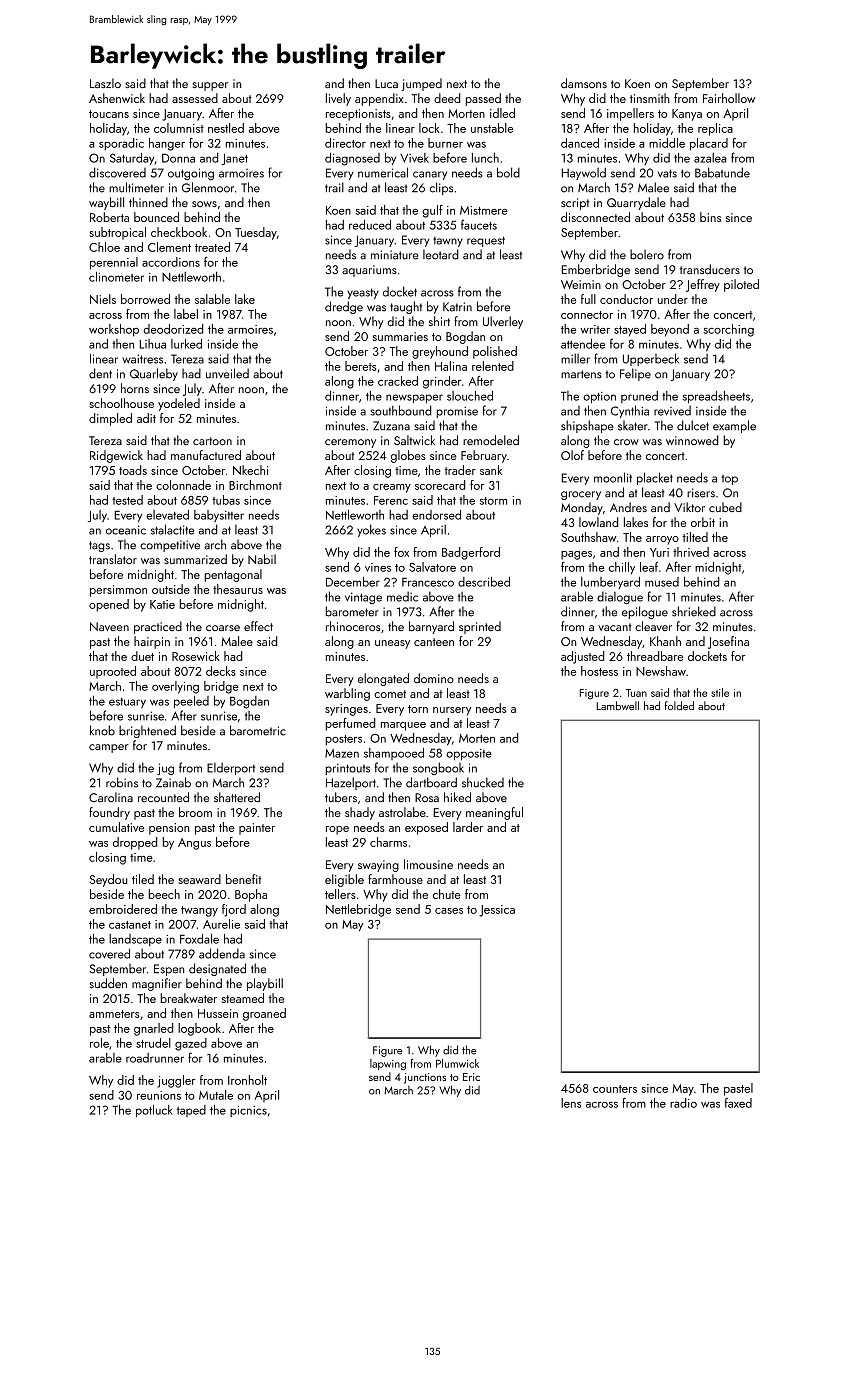  Describe the element at coordinates (183, 485) in the image. I see `colonnade` at that location.
